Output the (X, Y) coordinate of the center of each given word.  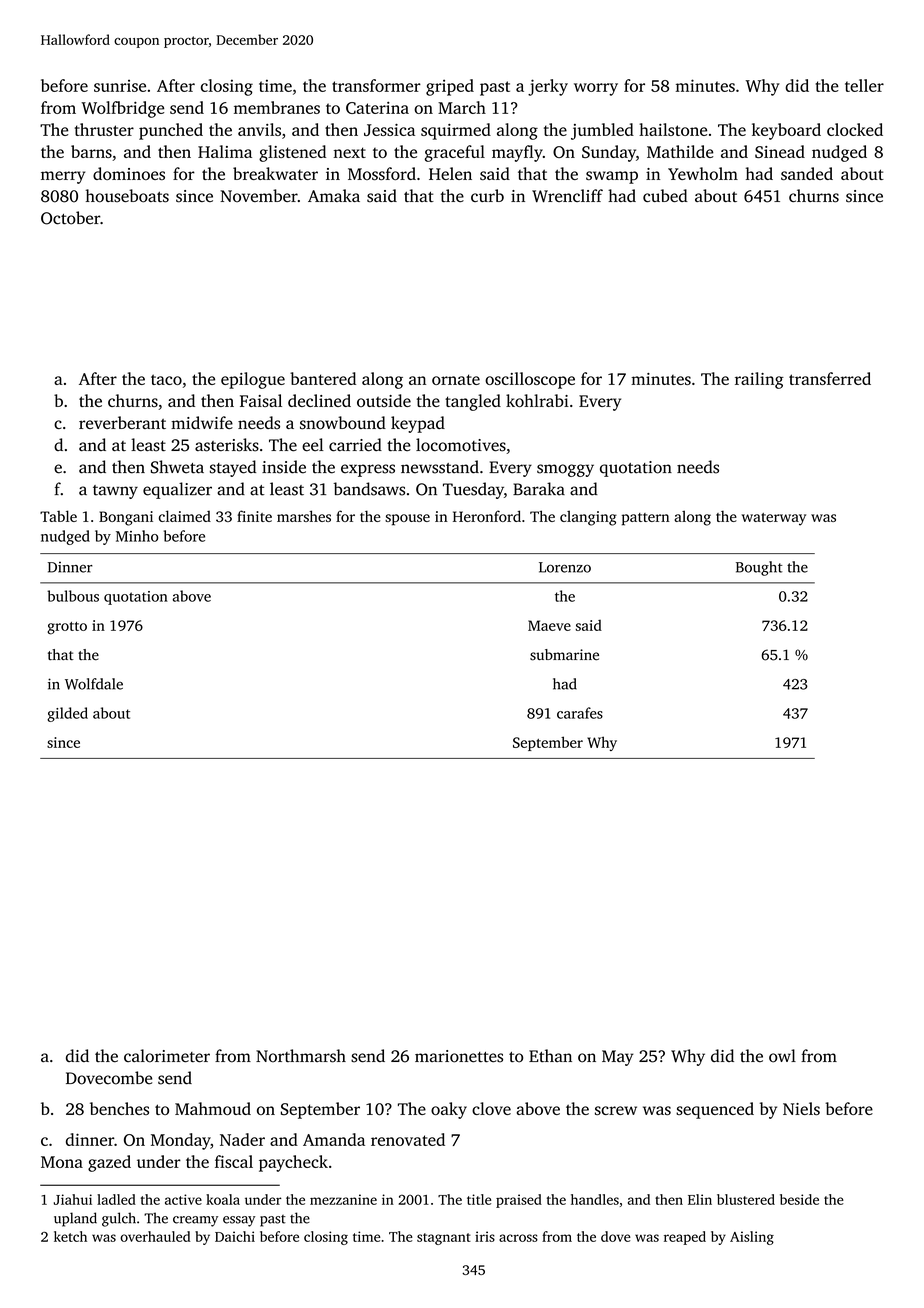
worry (596, 89)
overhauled (155, 1236)
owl (782, 1056)
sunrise (120, 86)
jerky (548, 87)
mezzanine (343, 1199)
